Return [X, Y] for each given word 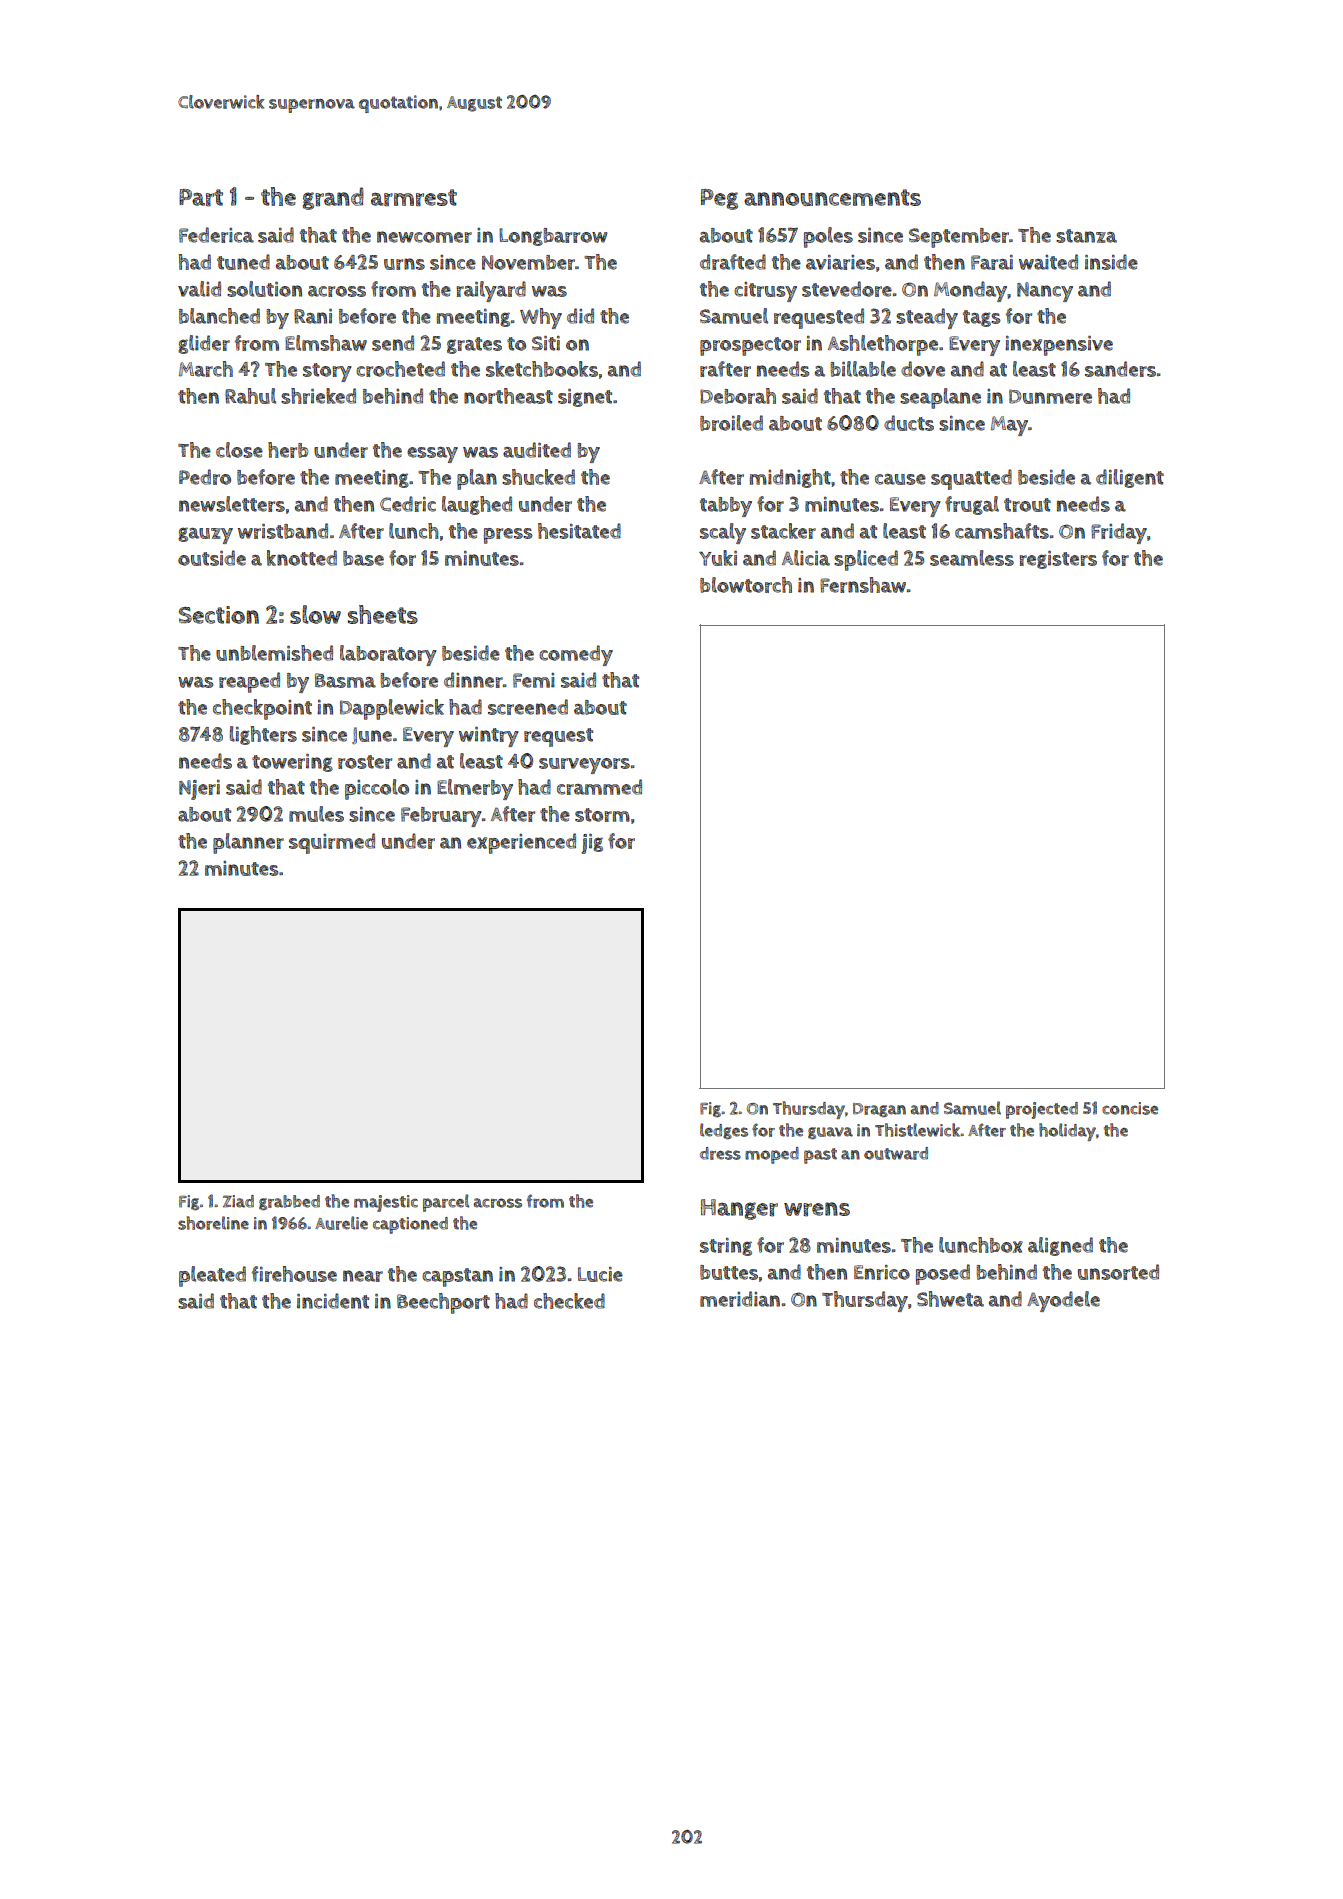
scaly [723, 533]
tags [982, 318]
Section [219, 615]
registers [1058, 560]
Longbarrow [553, 237]
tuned [243, 262]
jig [592, 844]
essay [432, 455]
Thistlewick [918, 1130]
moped [772, 1155]
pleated [212, 1276]
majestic [386, 1203]
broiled [731, 423]
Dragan [879, 1110]
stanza [1086, 236]
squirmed [332, 843]
